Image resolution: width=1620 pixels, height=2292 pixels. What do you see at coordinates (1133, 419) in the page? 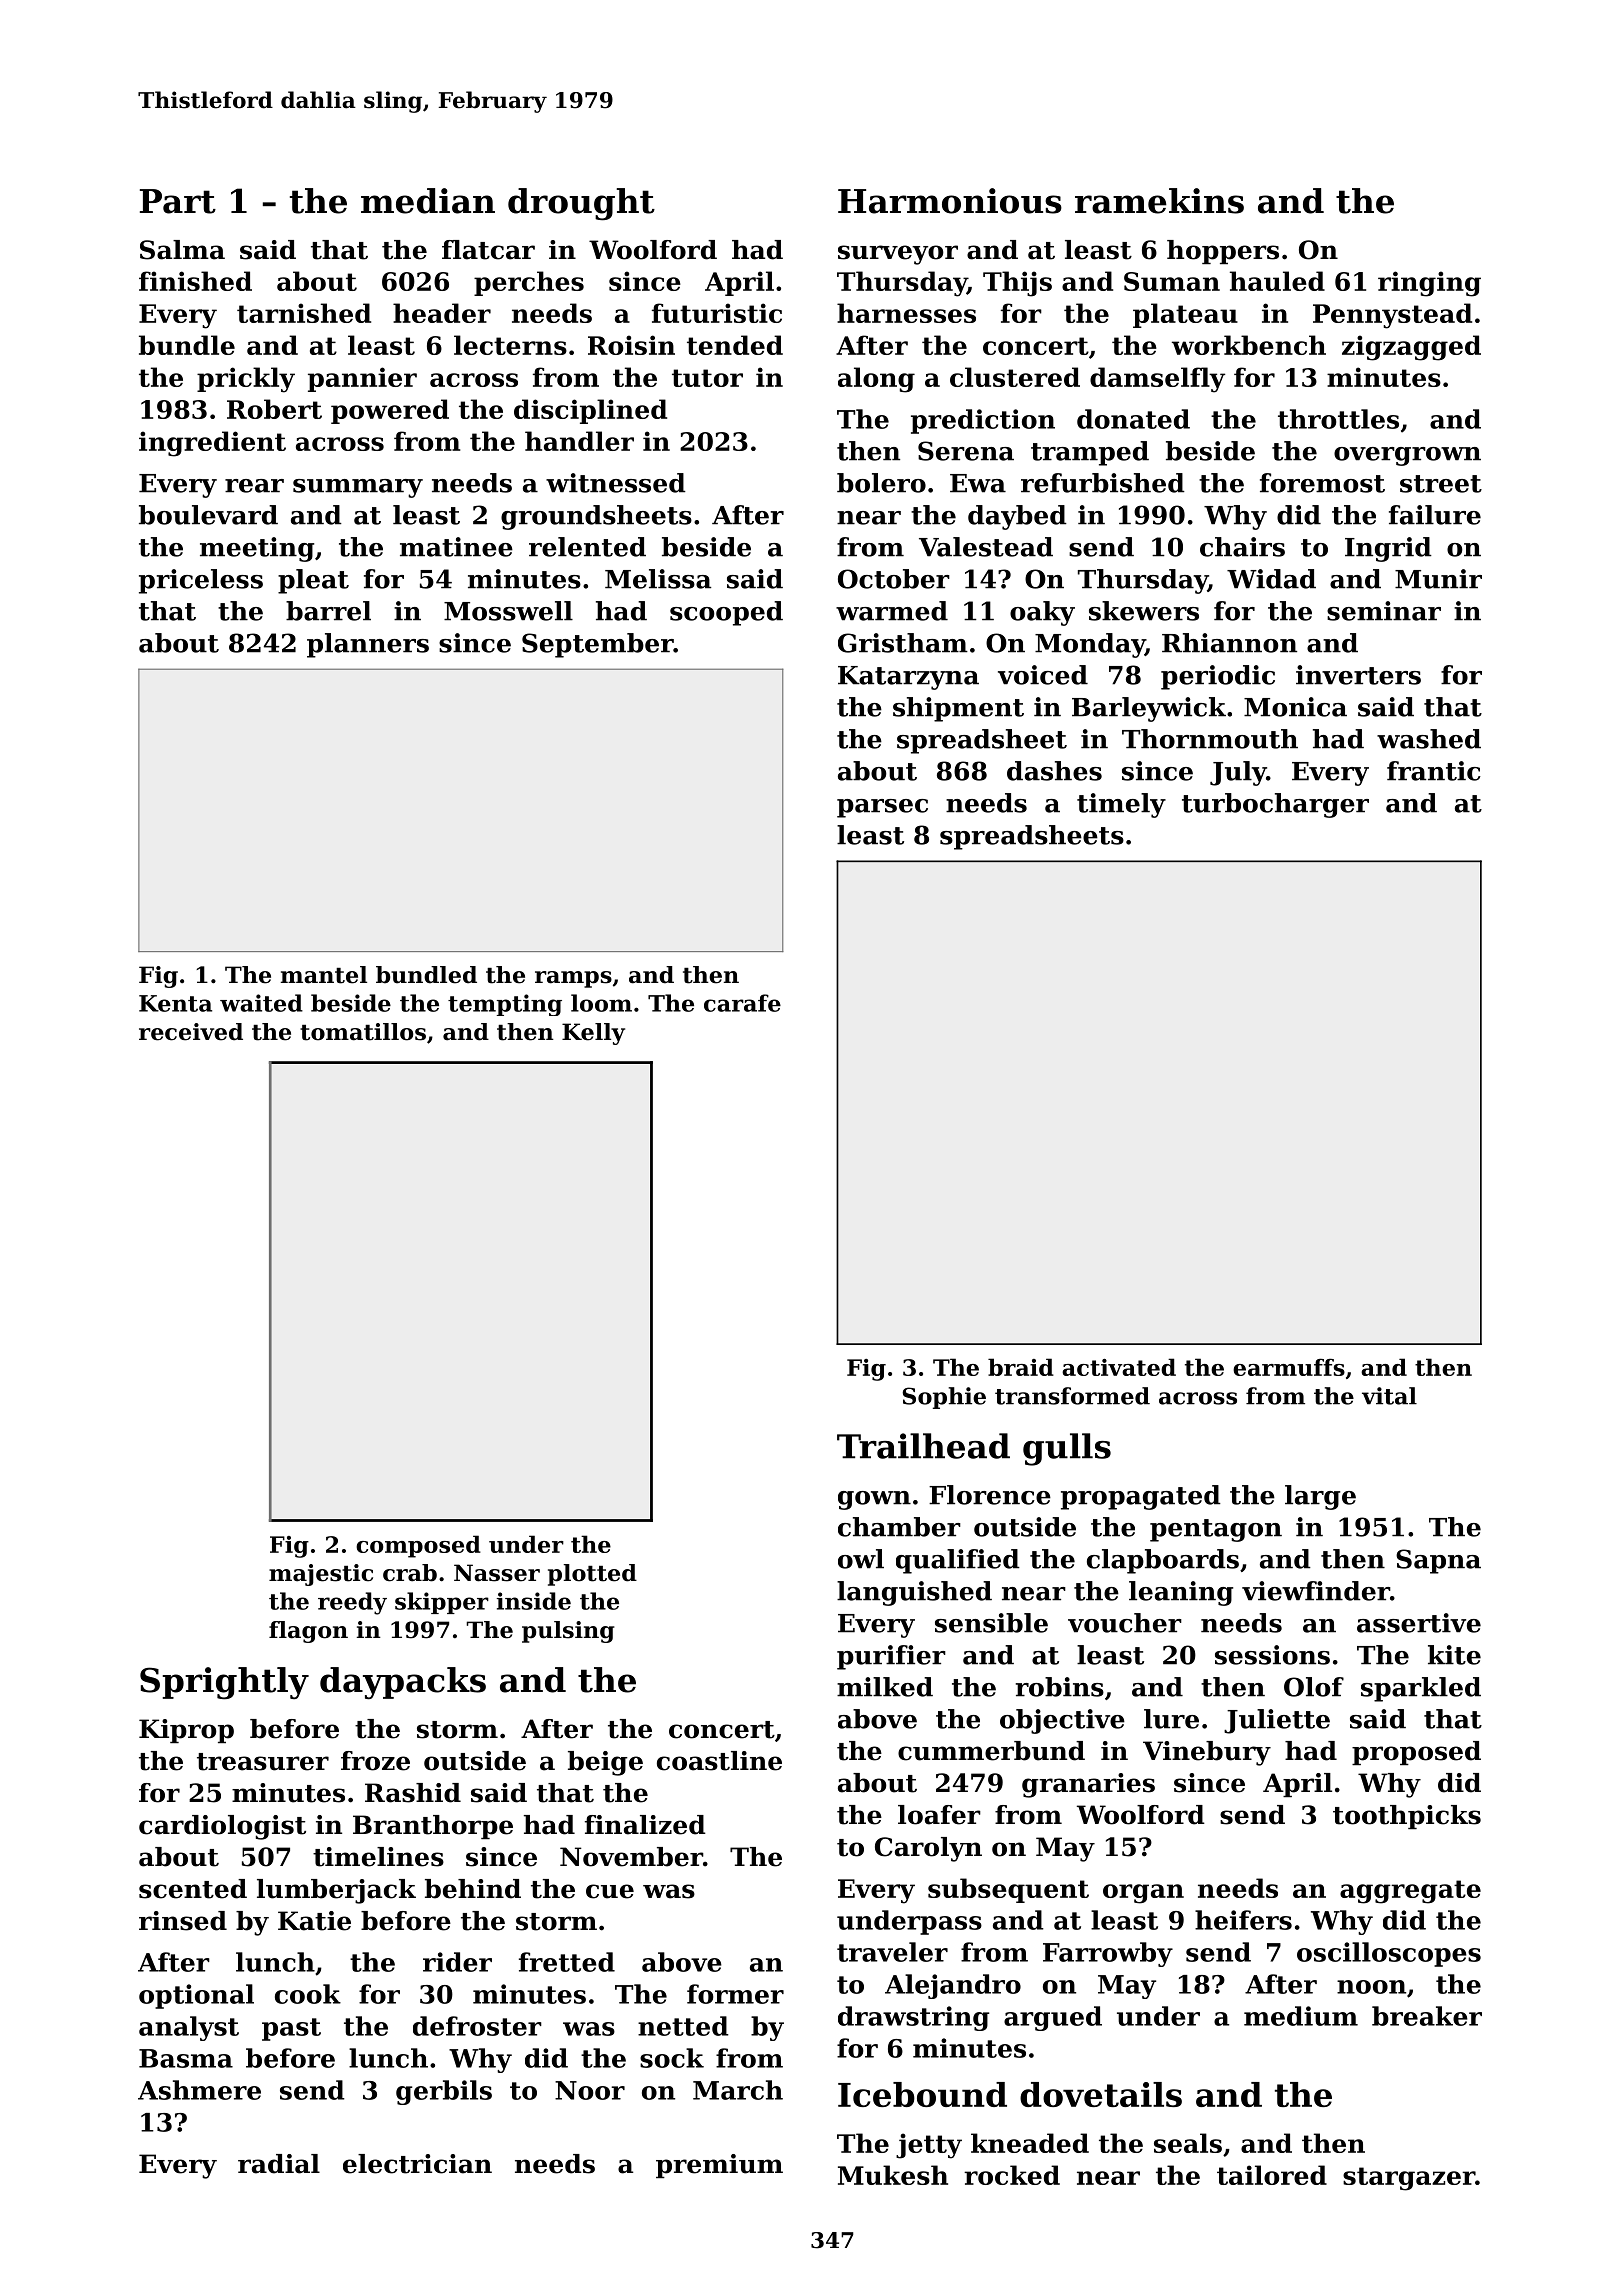
I see `donated` at bounding box center [1133, 419].
